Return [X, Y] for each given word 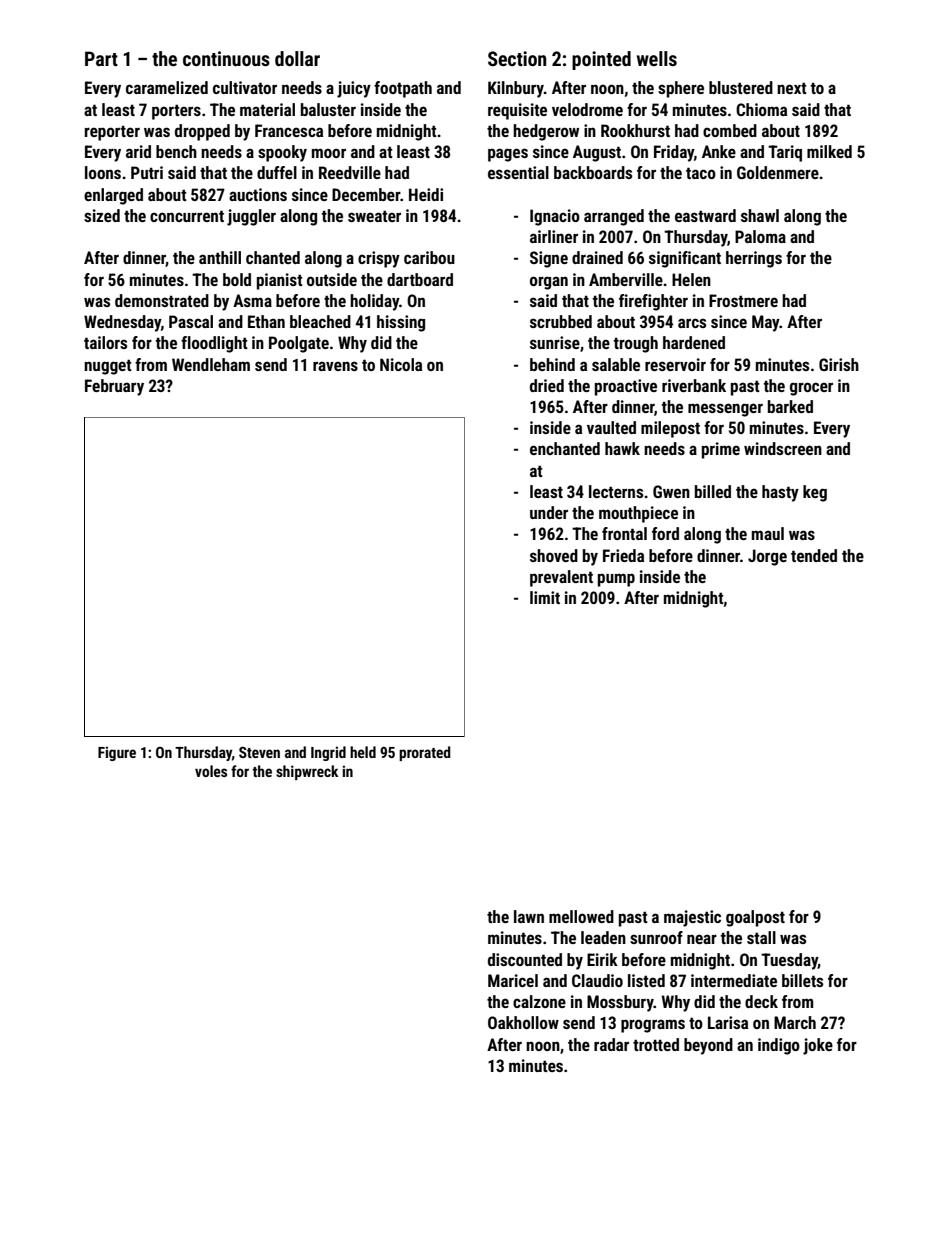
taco [701, 173]
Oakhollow [523, 1022]
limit [545, 597]
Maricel [513, 980]
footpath [403, 89]
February [114, 387]
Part [101, 58]
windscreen [783, 448]
